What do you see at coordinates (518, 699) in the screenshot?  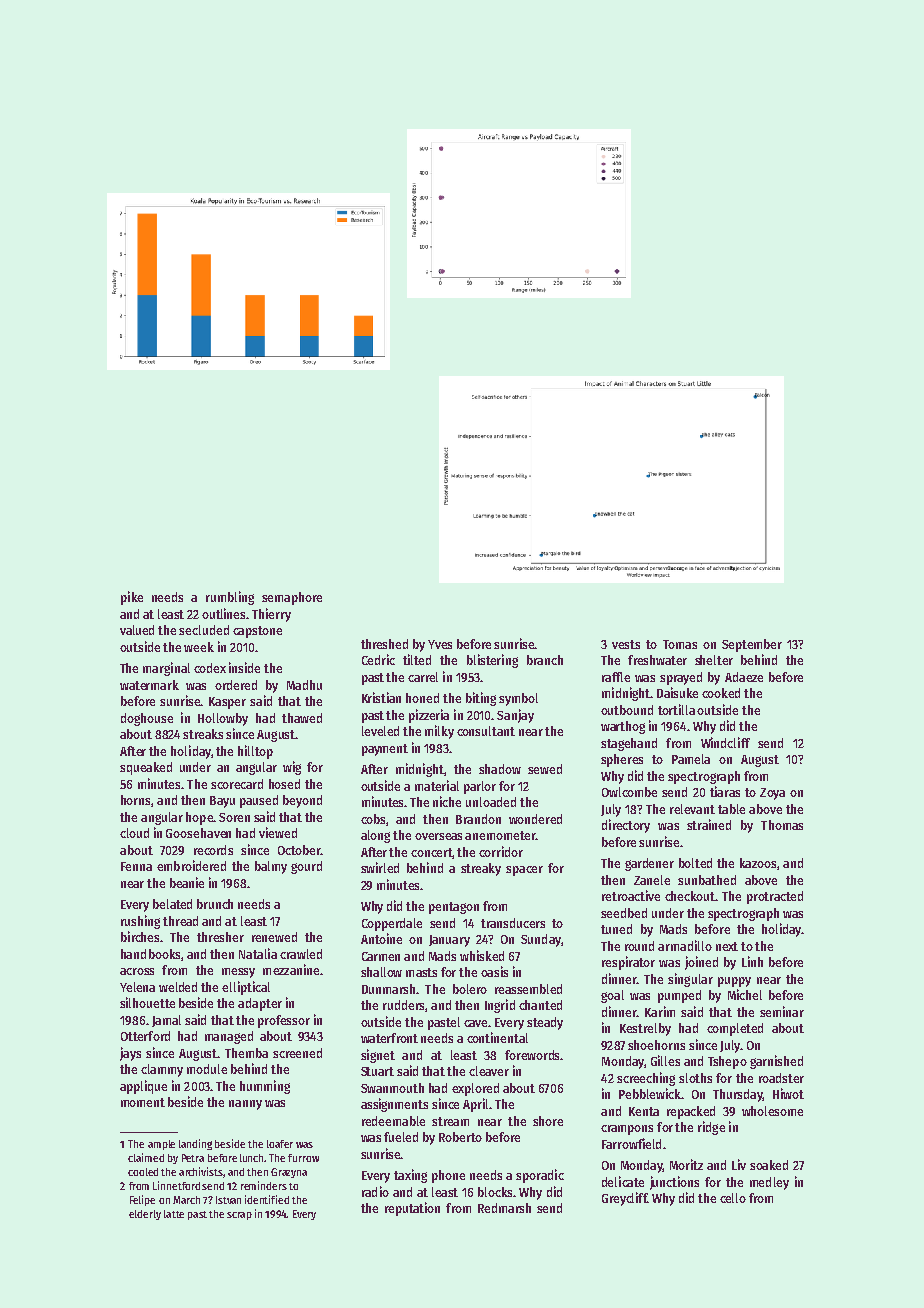 I see `symbol` at bounding box center [518, 699].
